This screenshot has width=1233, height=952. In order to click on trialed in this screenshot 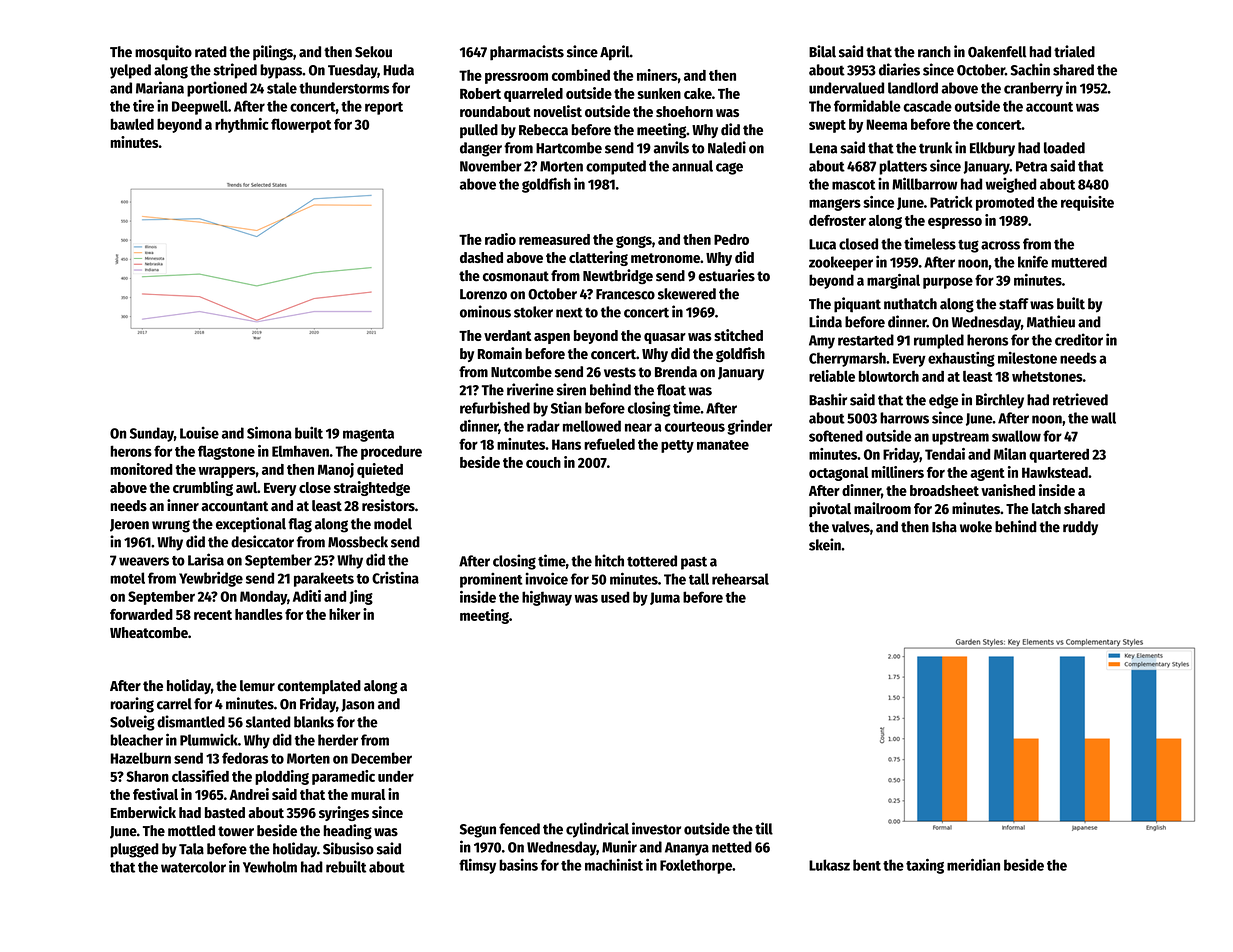, I will do `click(1074, 51)`.
